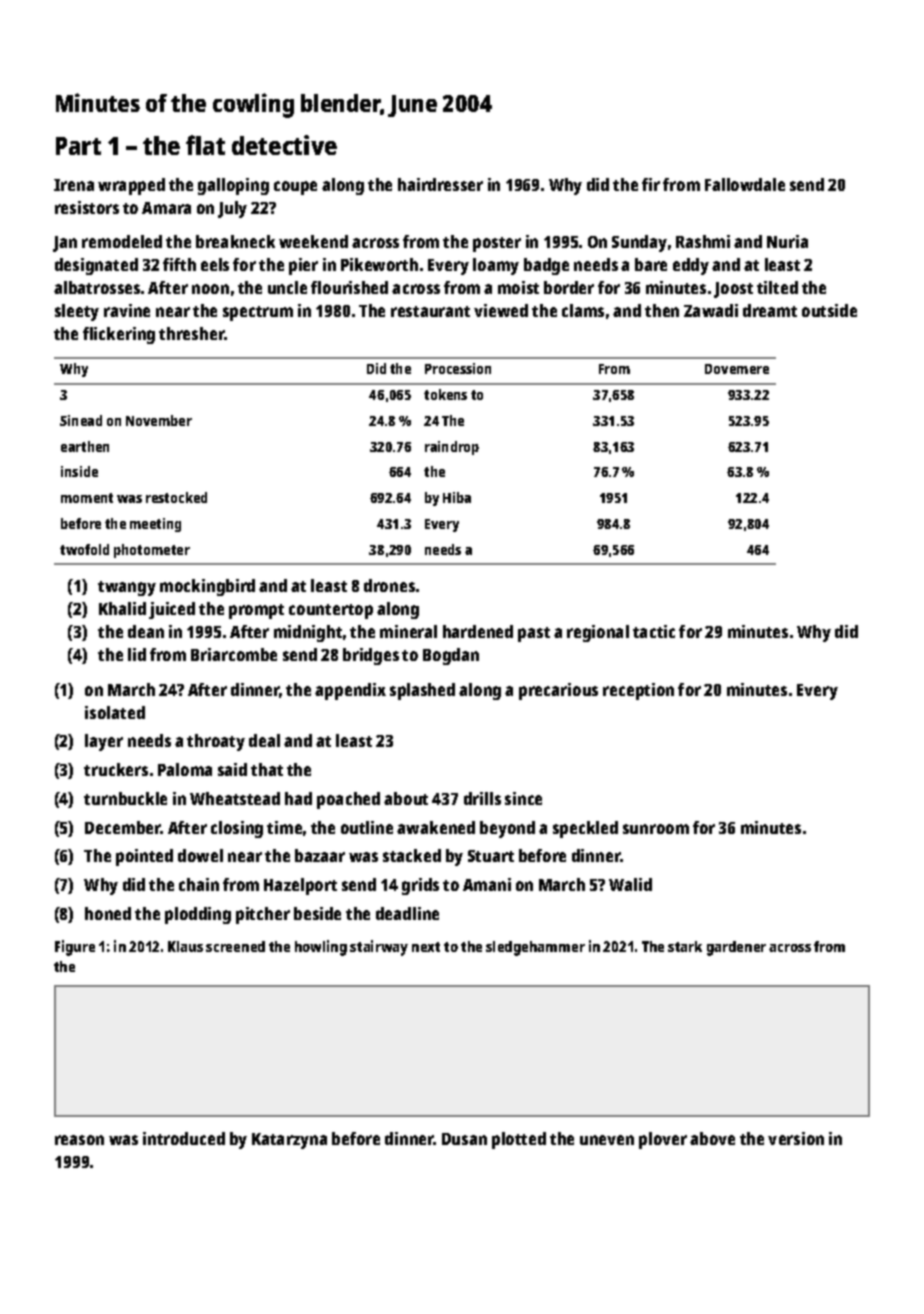  What do you see at coordinates (289, 1141) in the image?
I see `Katarzyna` at bounding box center [289, 1141].
